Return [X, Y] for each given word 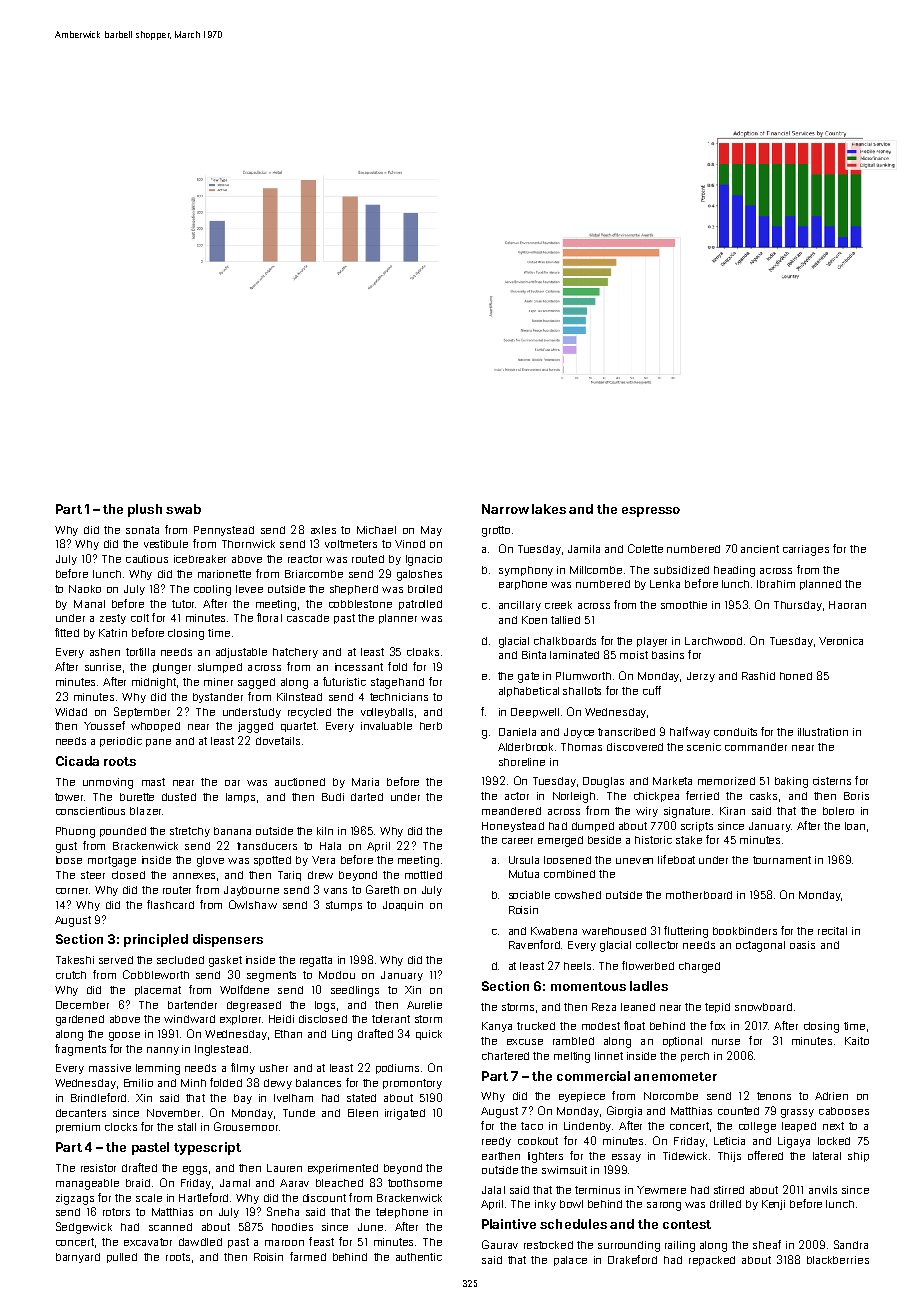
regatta [316, 961]
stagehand [397, 683]
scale [149, 1198]
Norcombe [671, 1096]
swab [183, 509]
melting [572, 1057]
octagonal [760, 946]
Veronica [841, 641]
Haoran [847, 605]
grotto [496, 531]
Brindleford [98, 1097]
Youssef [104, 725]
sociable [529, 895]
